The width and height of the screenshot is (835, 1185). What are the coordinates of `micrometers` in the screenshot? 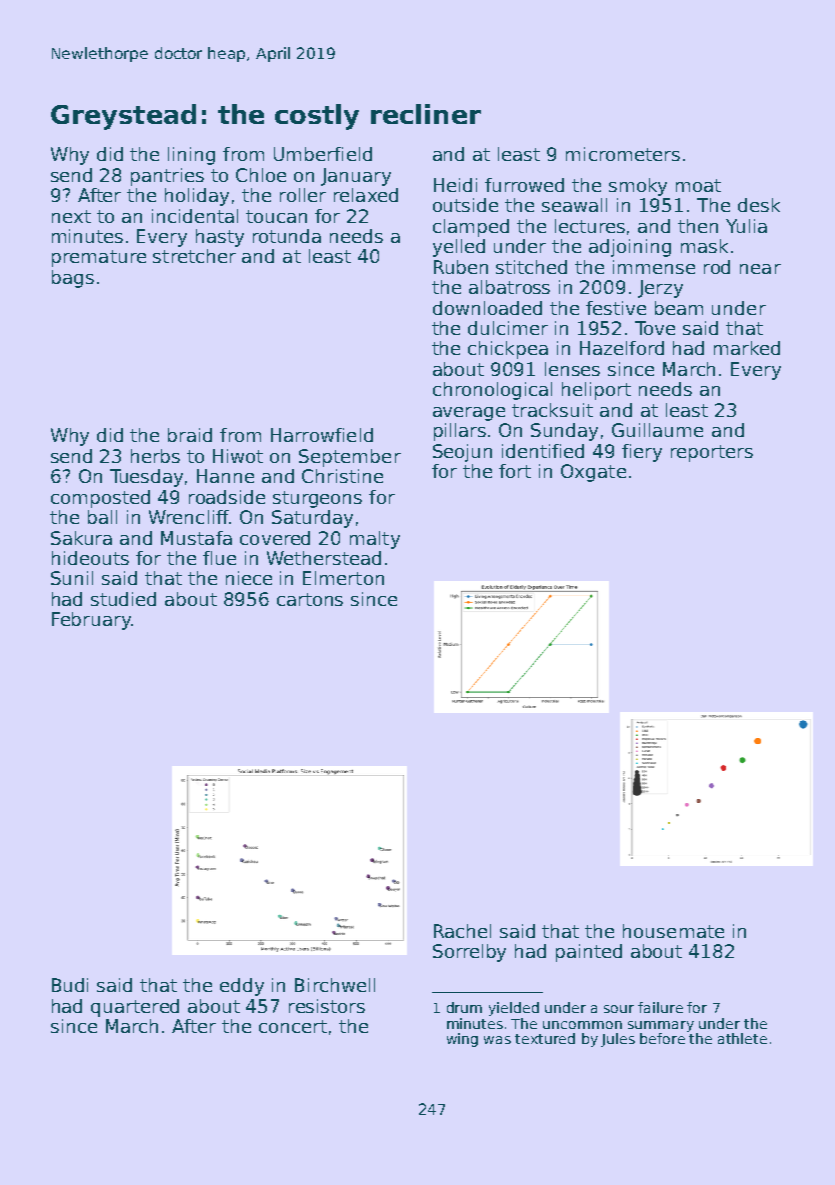 It's located at (623, 154).
